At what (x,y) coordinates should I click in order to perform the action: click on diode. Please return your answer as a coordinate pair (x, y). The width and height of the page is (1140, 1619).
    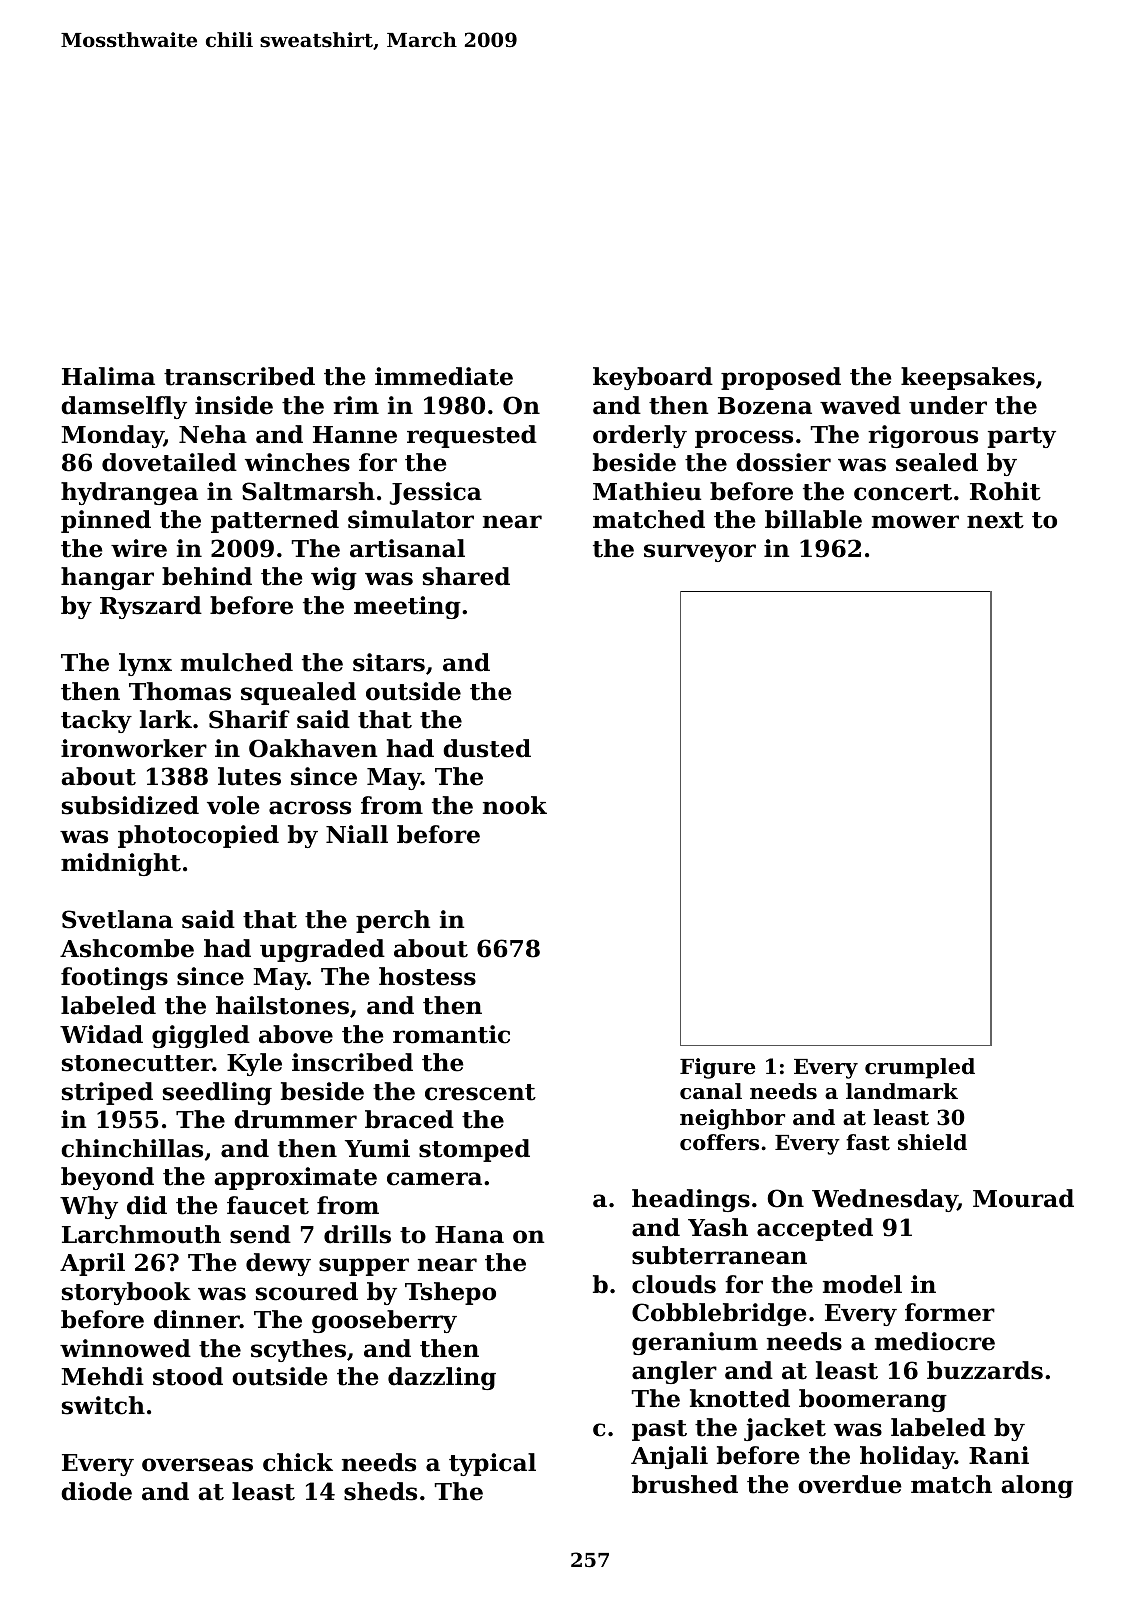
    Looking at the image, I should click on (96, 1491).
